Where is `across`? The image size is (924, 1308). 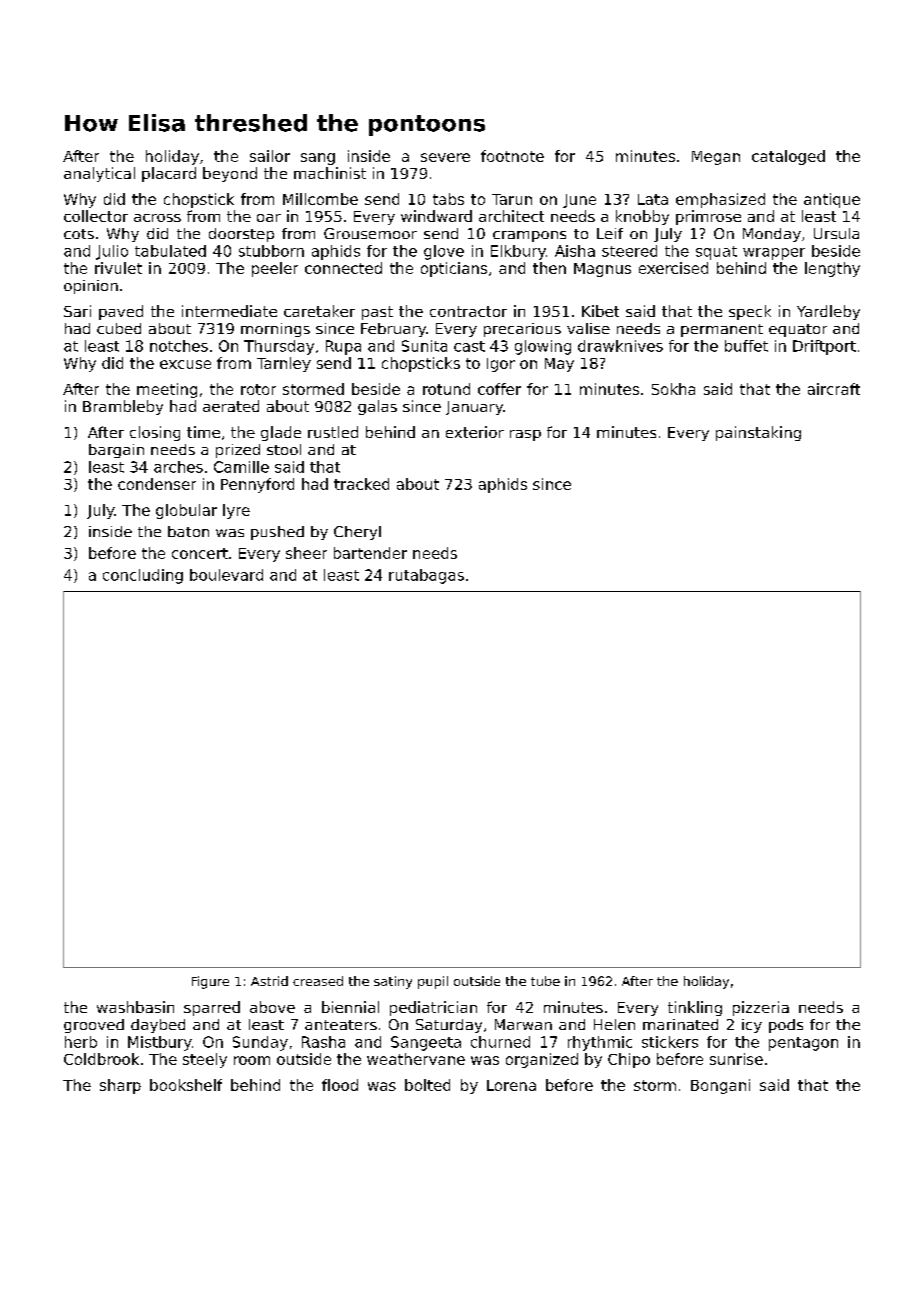
across is located at coordinates (157, 218).
